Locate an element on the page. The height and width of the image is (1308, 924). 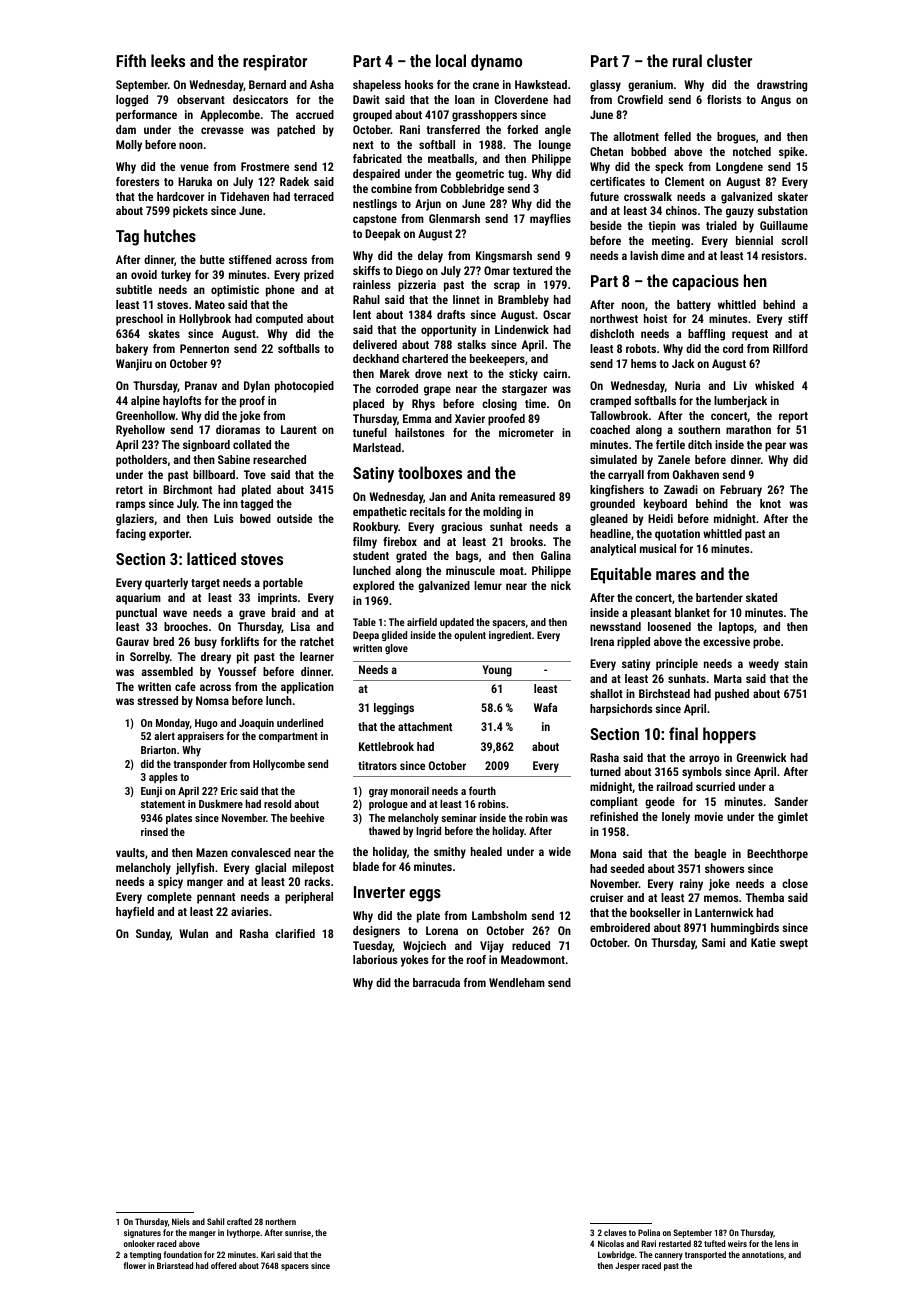
chartered is located at coordinates (425, 358).
